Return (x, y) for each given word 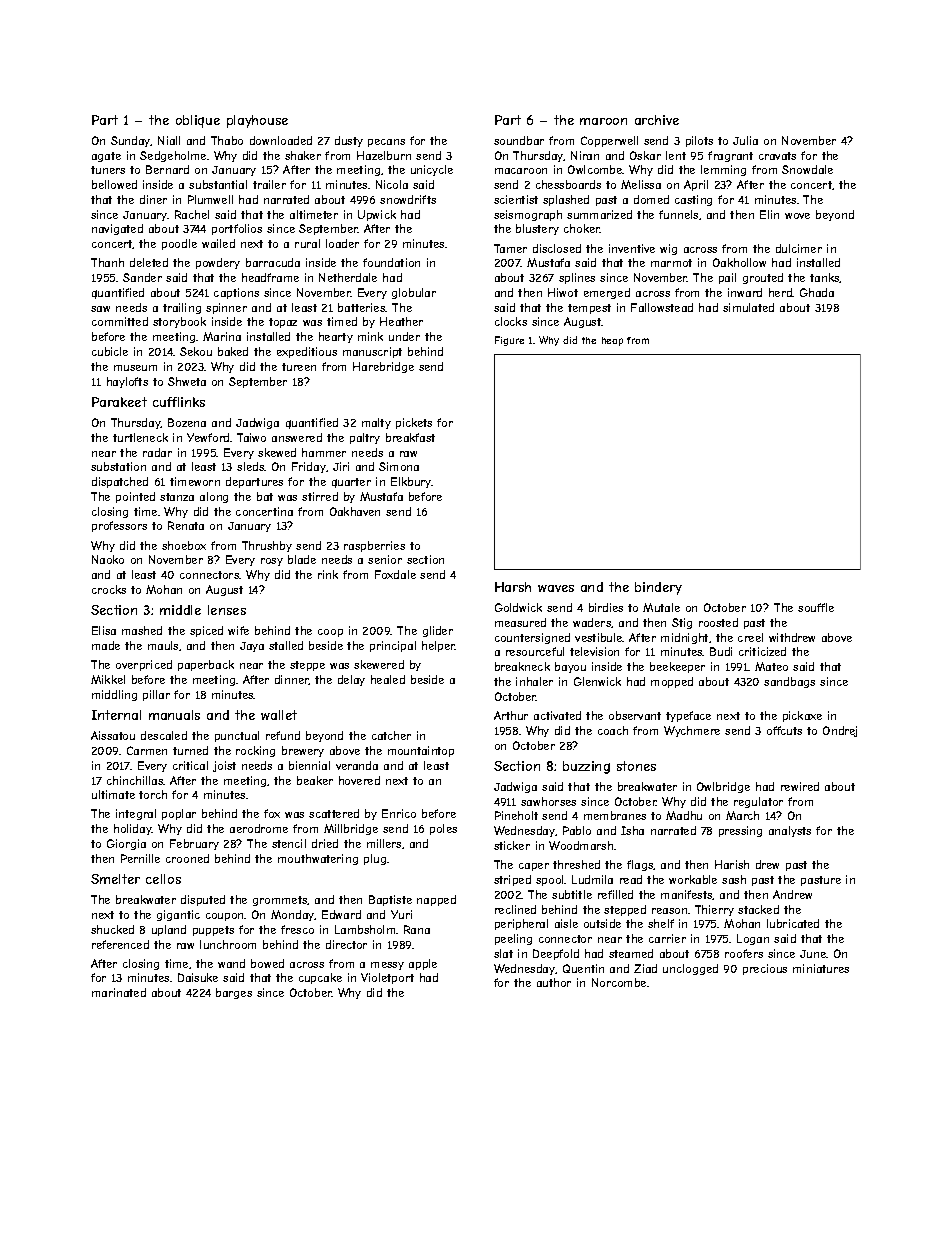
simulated (748, 307)
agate (106, 157)
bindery (658, 588)
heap (612, 341)
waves (556, 588)
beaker (315, 780)
